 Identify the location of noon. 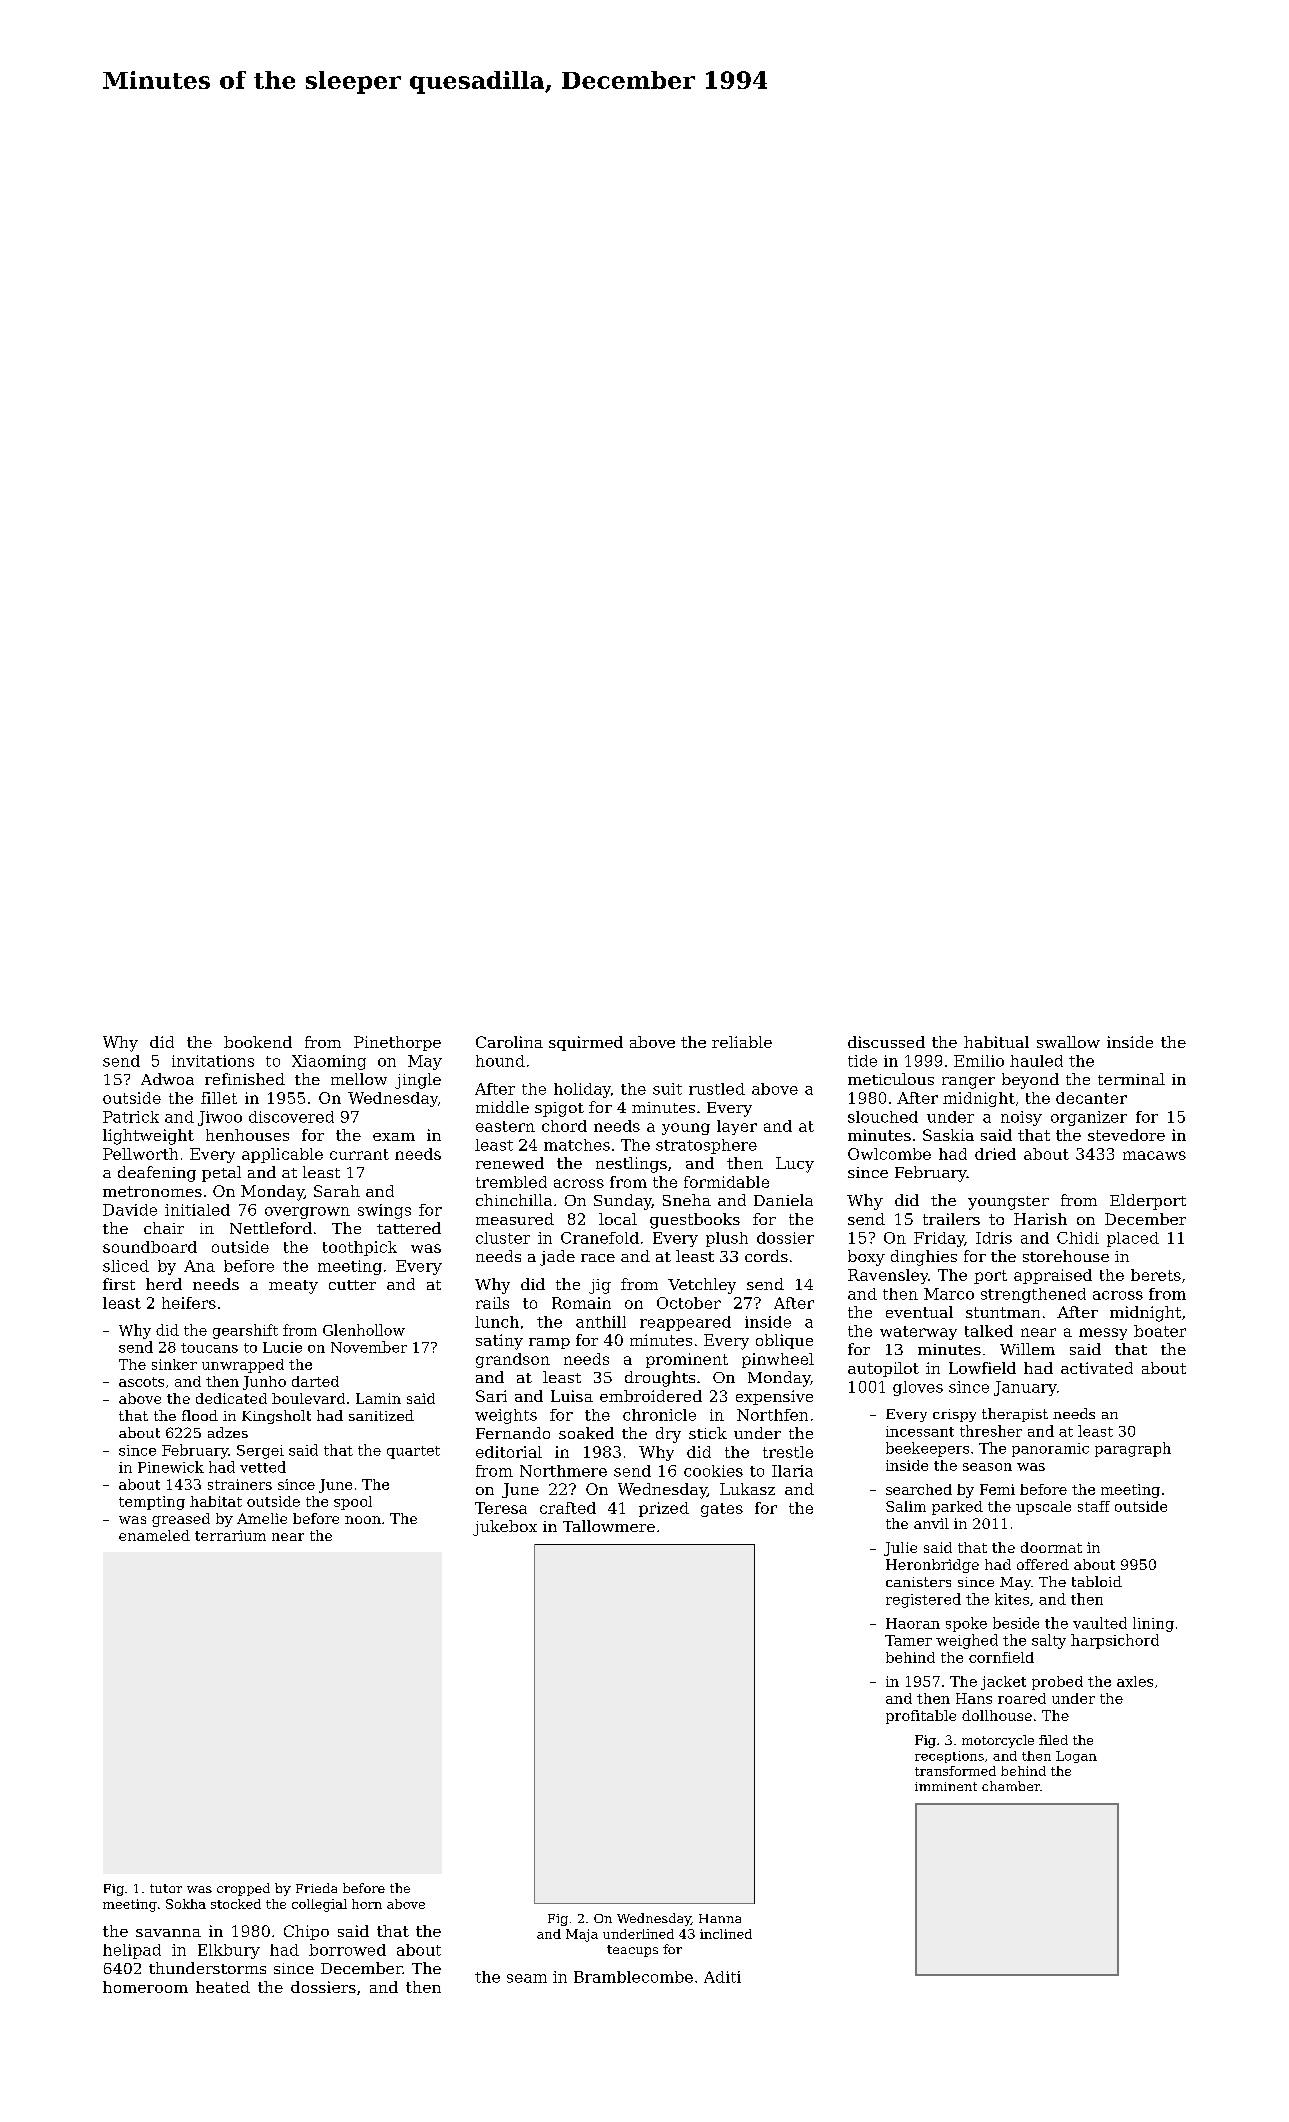
(363, 1520).
